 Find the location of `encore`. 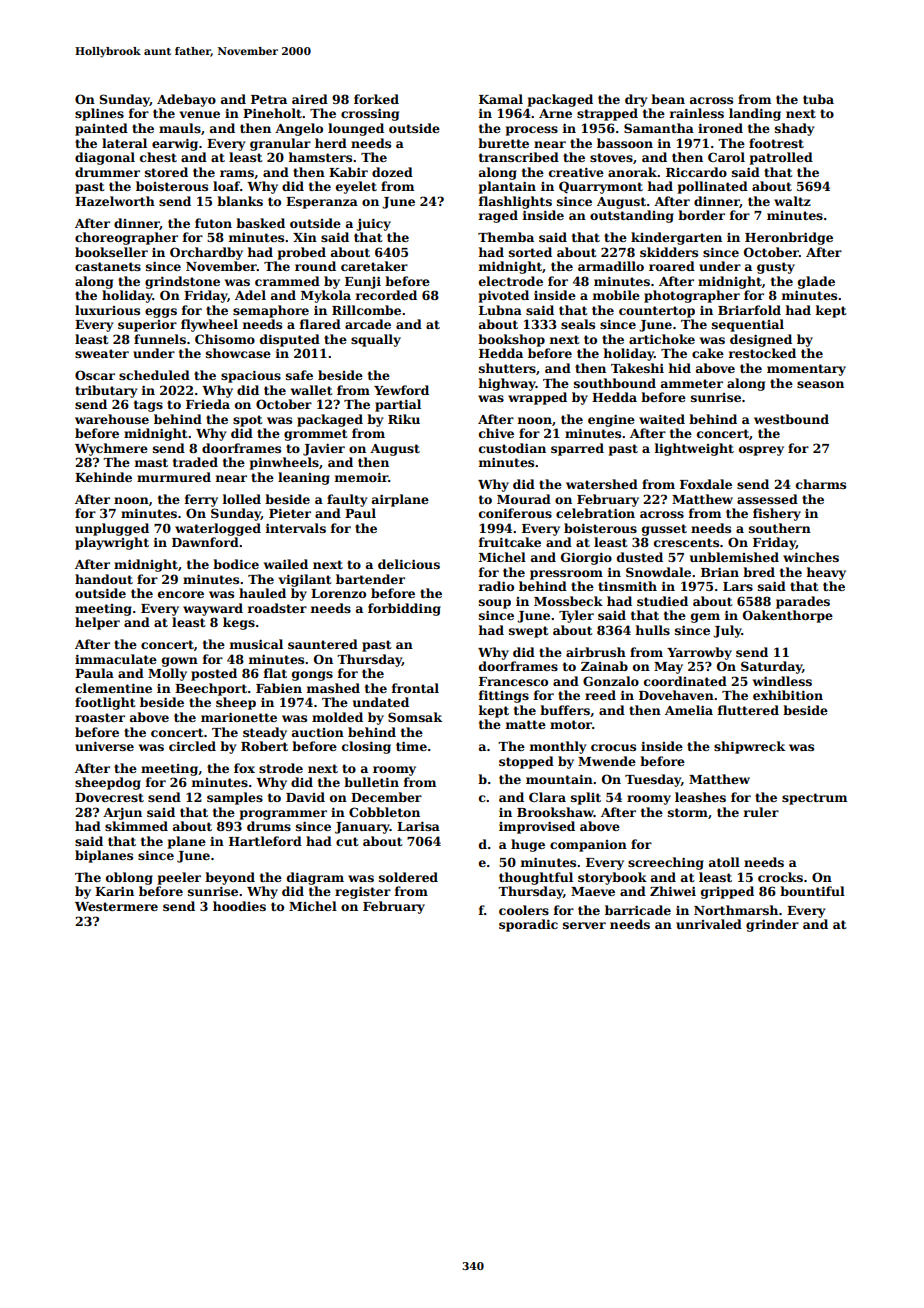

encore is located at coordinates (181, 594).
